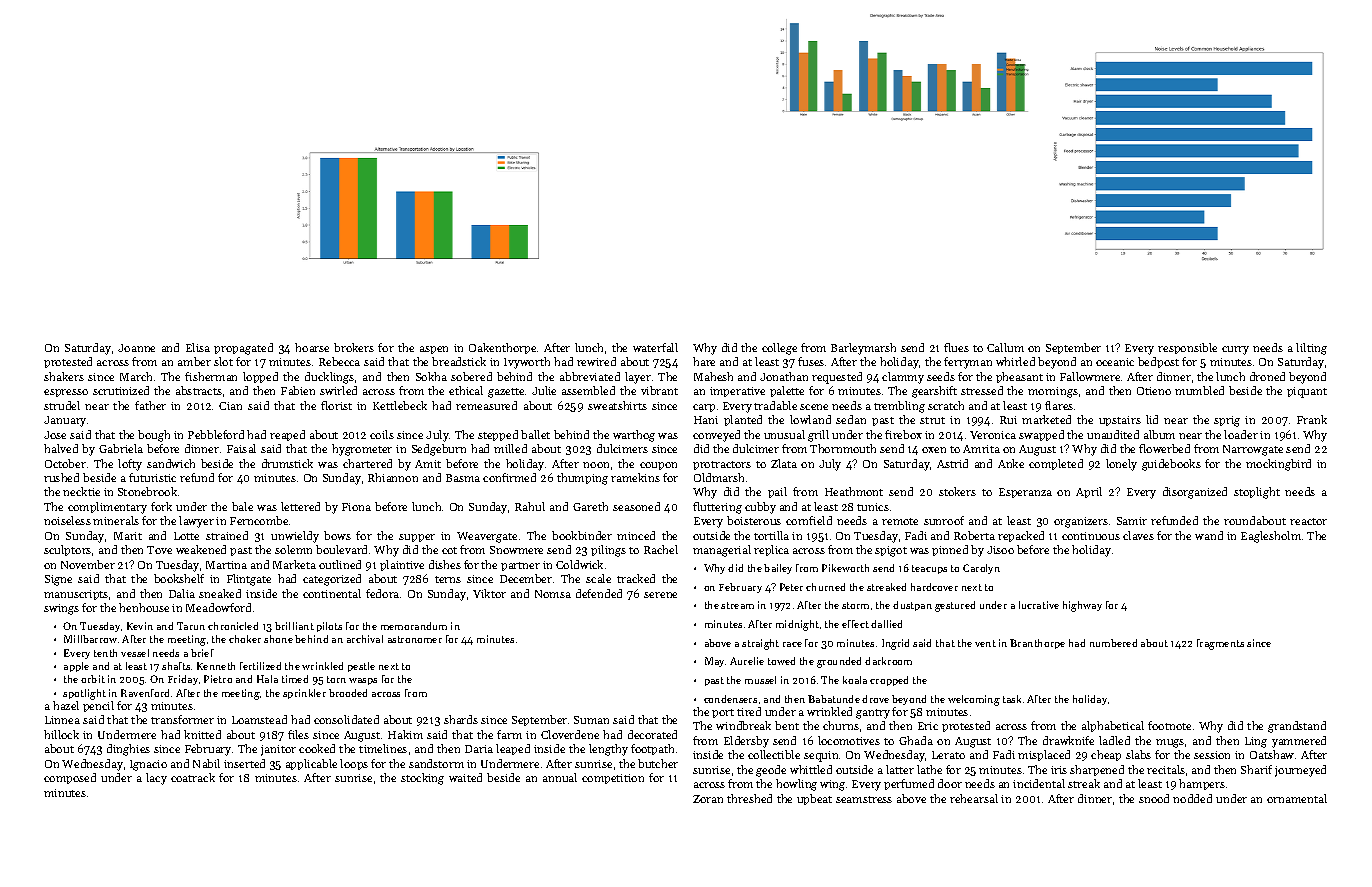 The width and height of the screenshot is (1372, 887). What do you see at coordinates (760, 680) in the screenshot?
I see `mussel` at bounding box center [760, 680].
